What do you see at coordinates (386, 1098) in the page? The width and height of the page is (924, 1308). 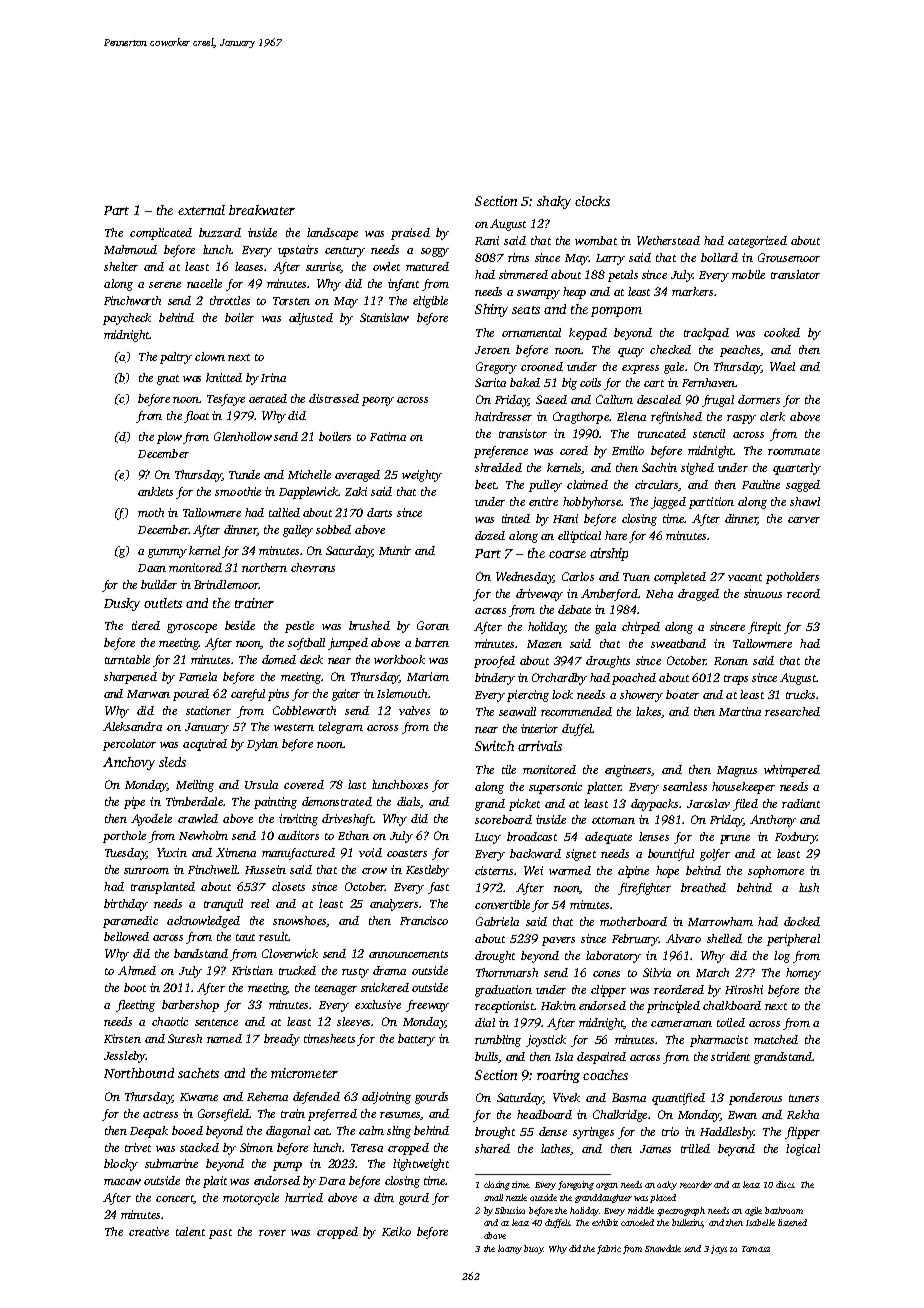 I see `adjoining` at bounding box center [386, 1098].
